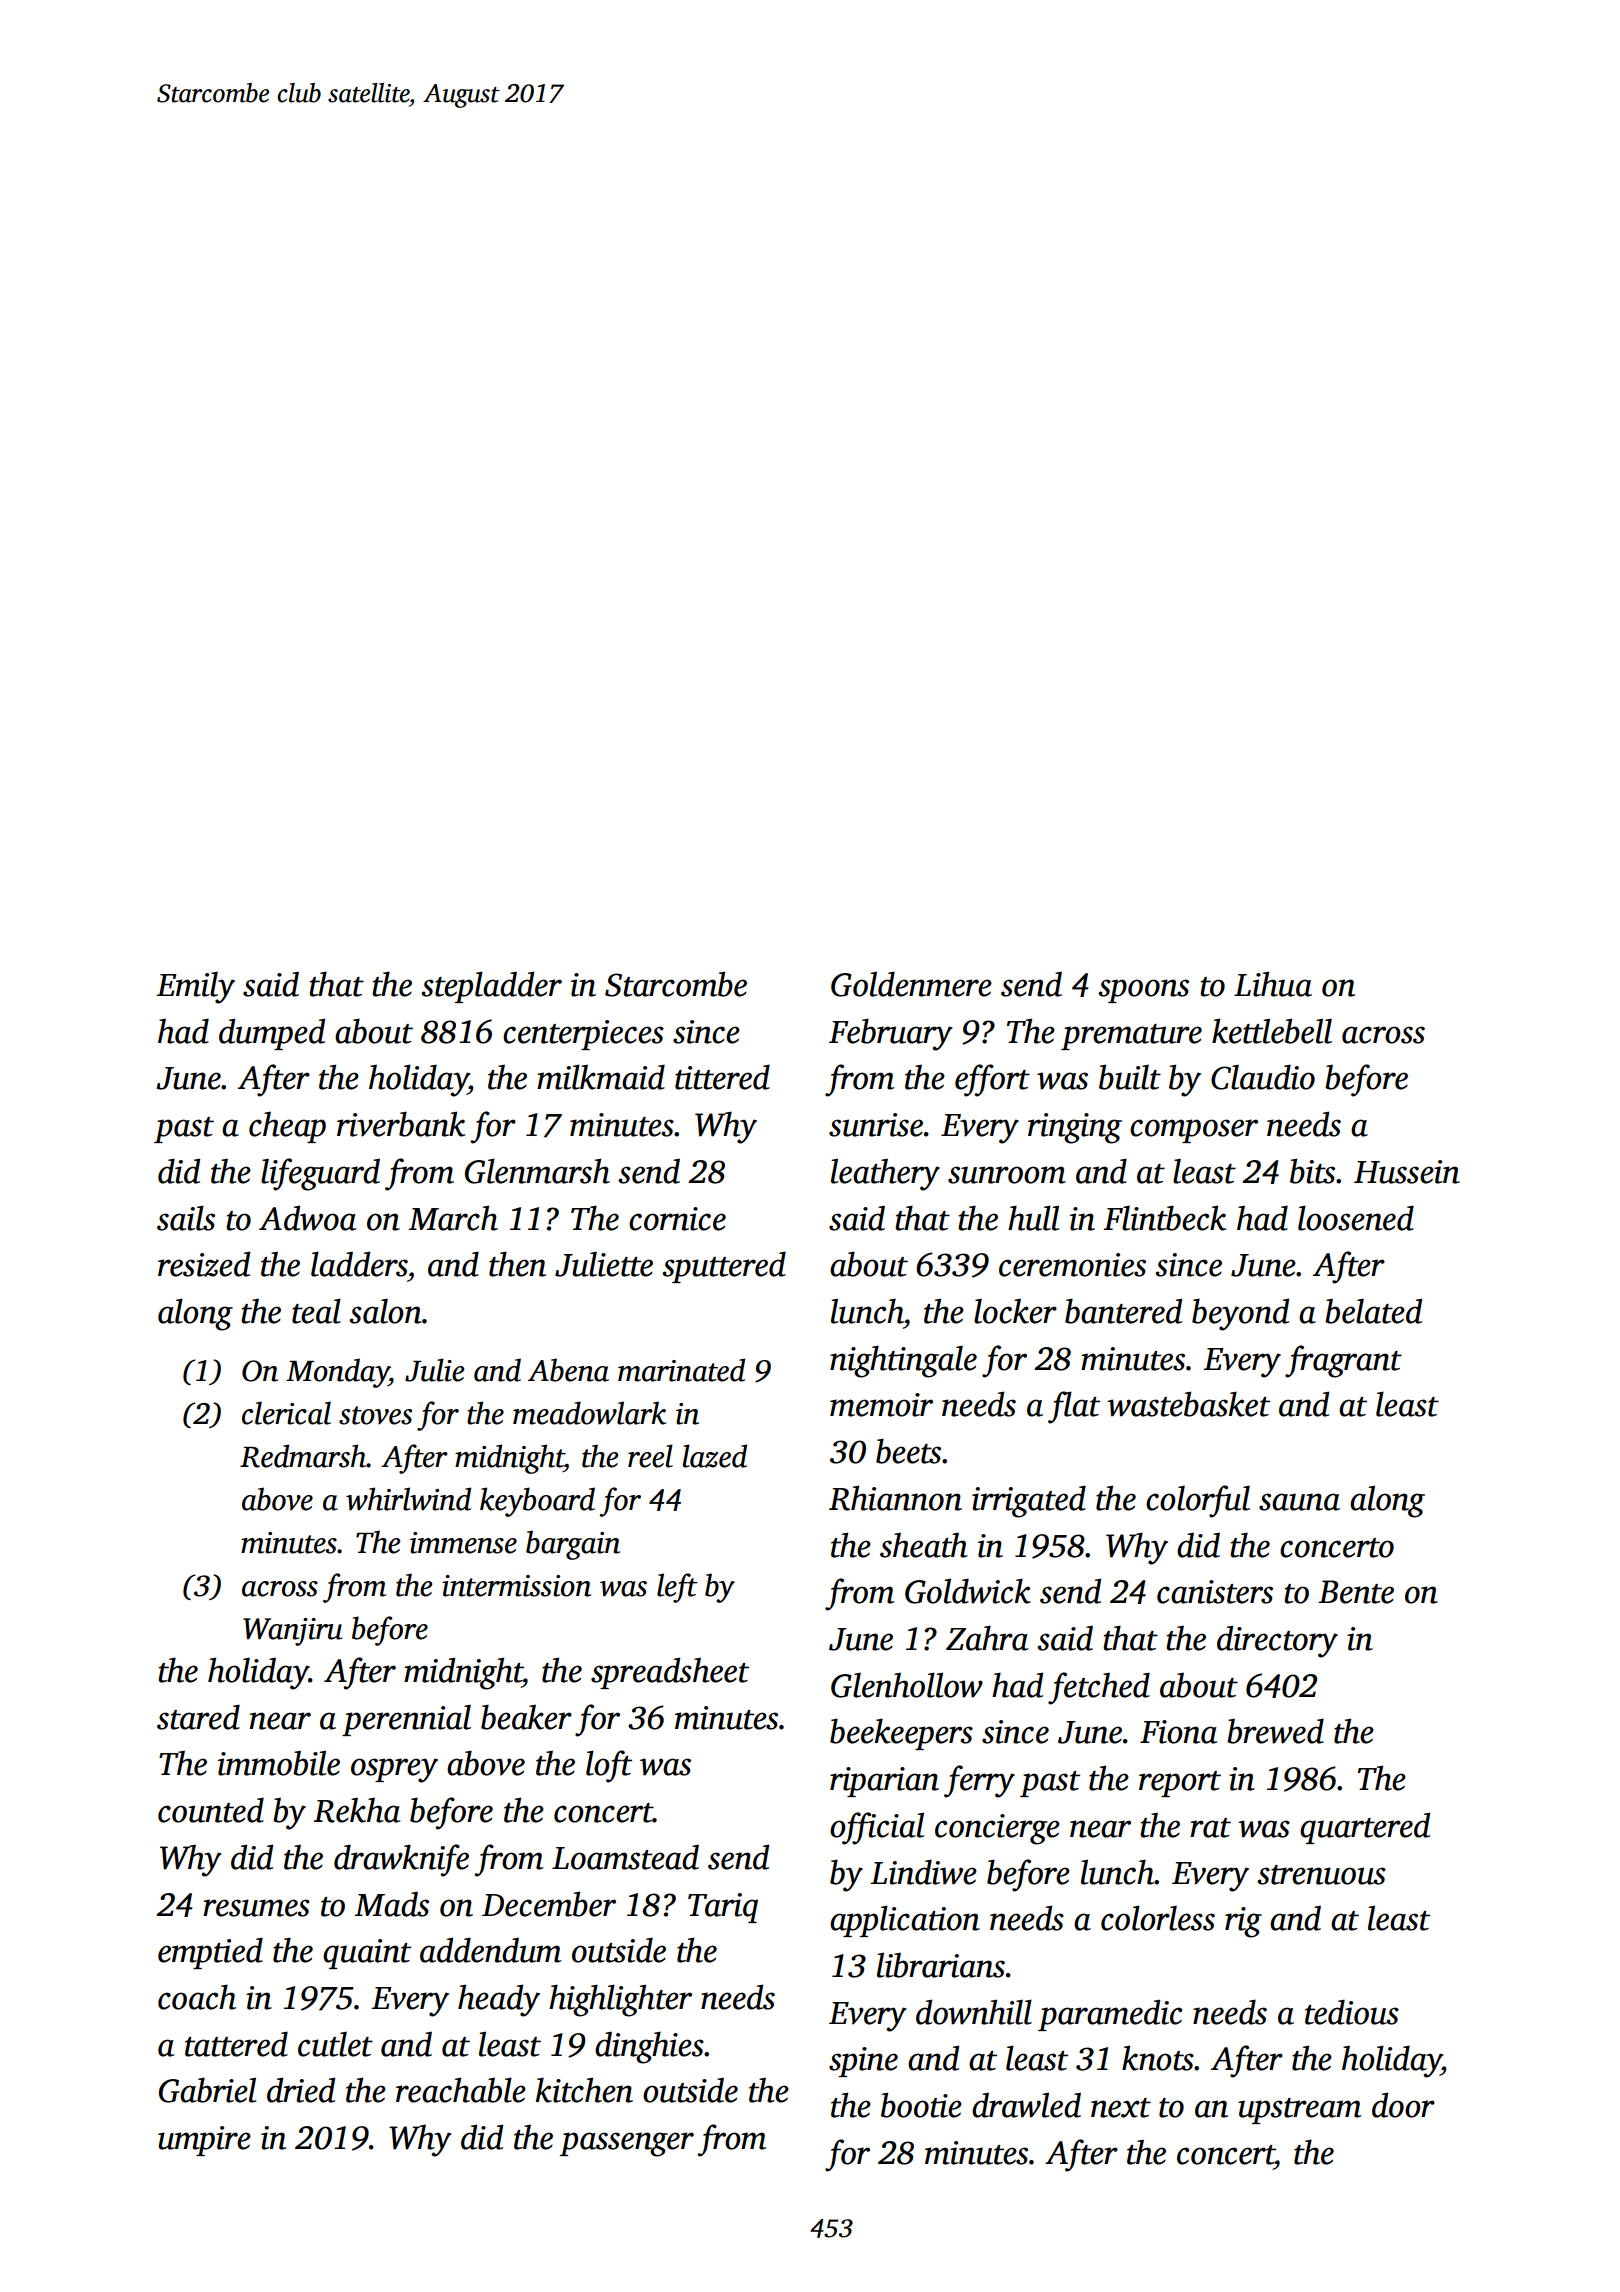 The image size is (1620, 2292). Describe the element at coordinates (987, 1638) in the screenshot. I see `Zahra` at that location.
